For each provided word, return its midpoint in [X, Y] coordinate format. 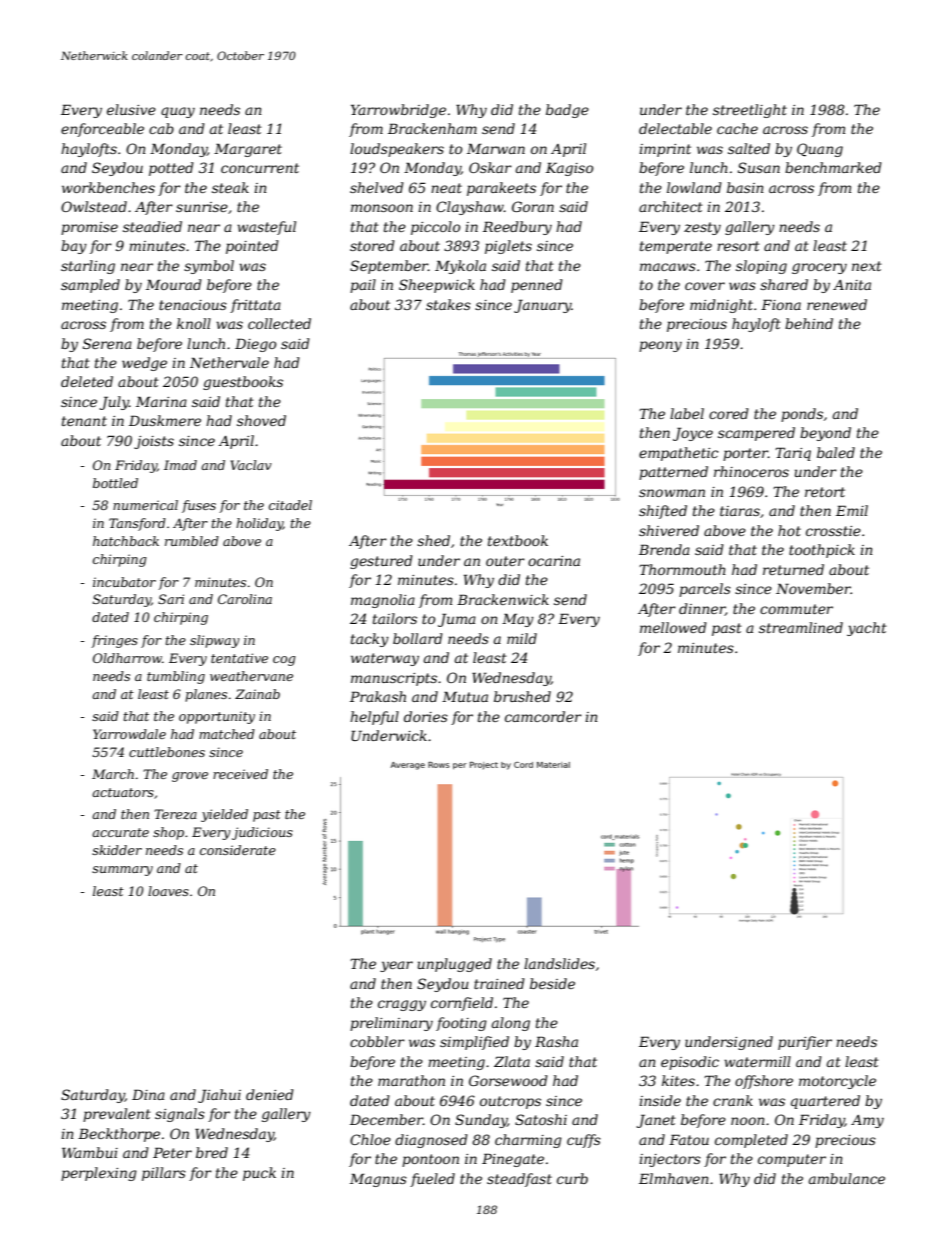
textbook [518, 540]
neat [446, 188]
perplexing [99, 1174]
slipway [215, 641]
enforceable [102, 130]
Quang [820, 150]
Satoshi [541, 1119]
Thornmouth [682, 569]
